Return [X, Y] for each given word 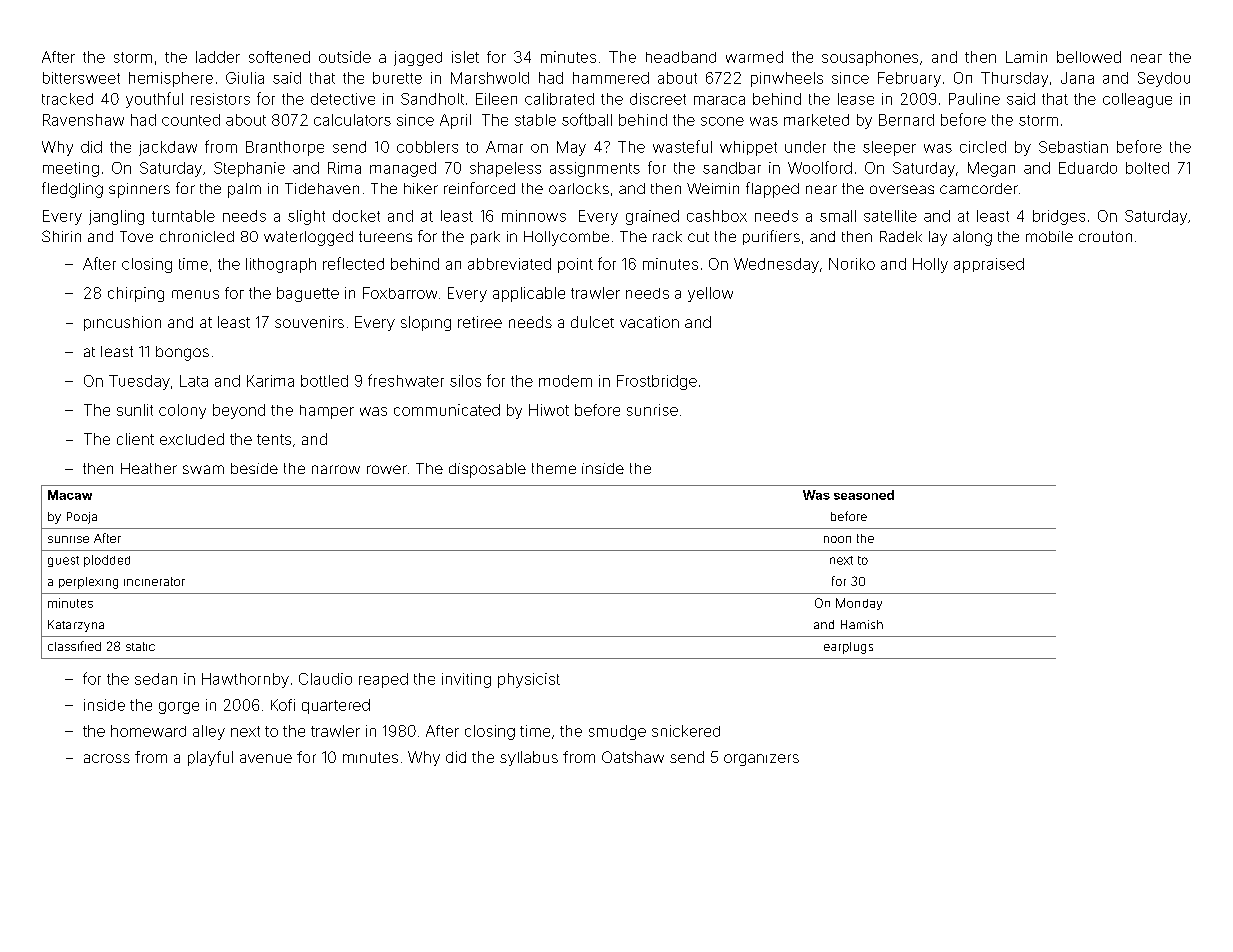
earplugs [848, 648]
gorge [179, 708]
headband [681, 57]
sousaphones [870, 58]
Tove [136, 236]
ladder [218, 57]
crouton [1105, 236]
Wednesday [776, 265]
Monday [859, 604]
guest [63, 561]
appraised [989, 265]
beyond [239, 411]
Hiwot [549, 410]
